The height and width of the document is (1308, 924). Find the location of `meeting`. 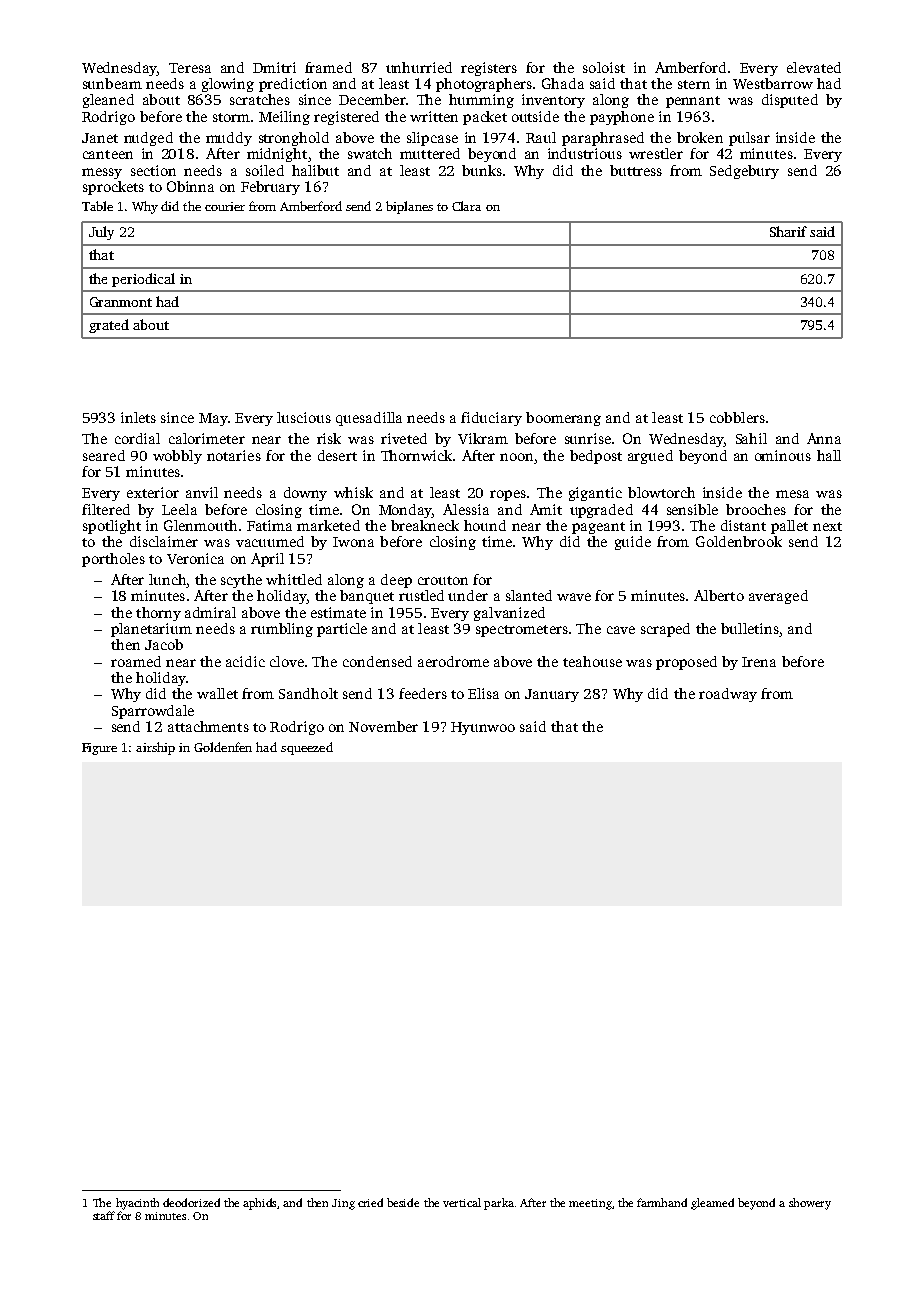

meeting is located at coordinates (590, 1204).
